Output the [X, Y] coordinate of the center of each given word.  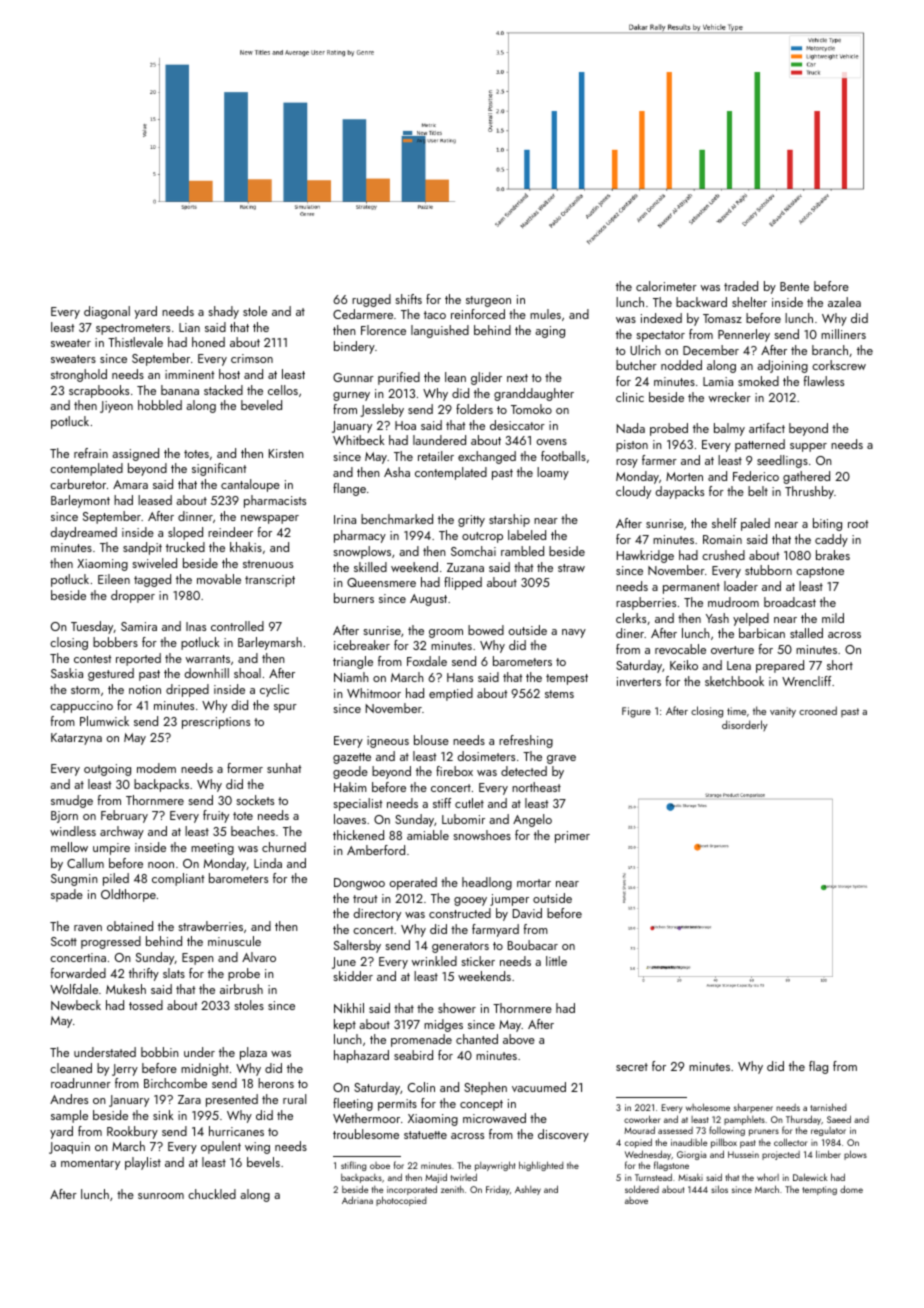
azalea [844, 302]
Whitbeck [359, 440]
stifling [353, 1166]
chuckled [212, 1194]
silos [719, 1189]
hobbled [160, 405]
